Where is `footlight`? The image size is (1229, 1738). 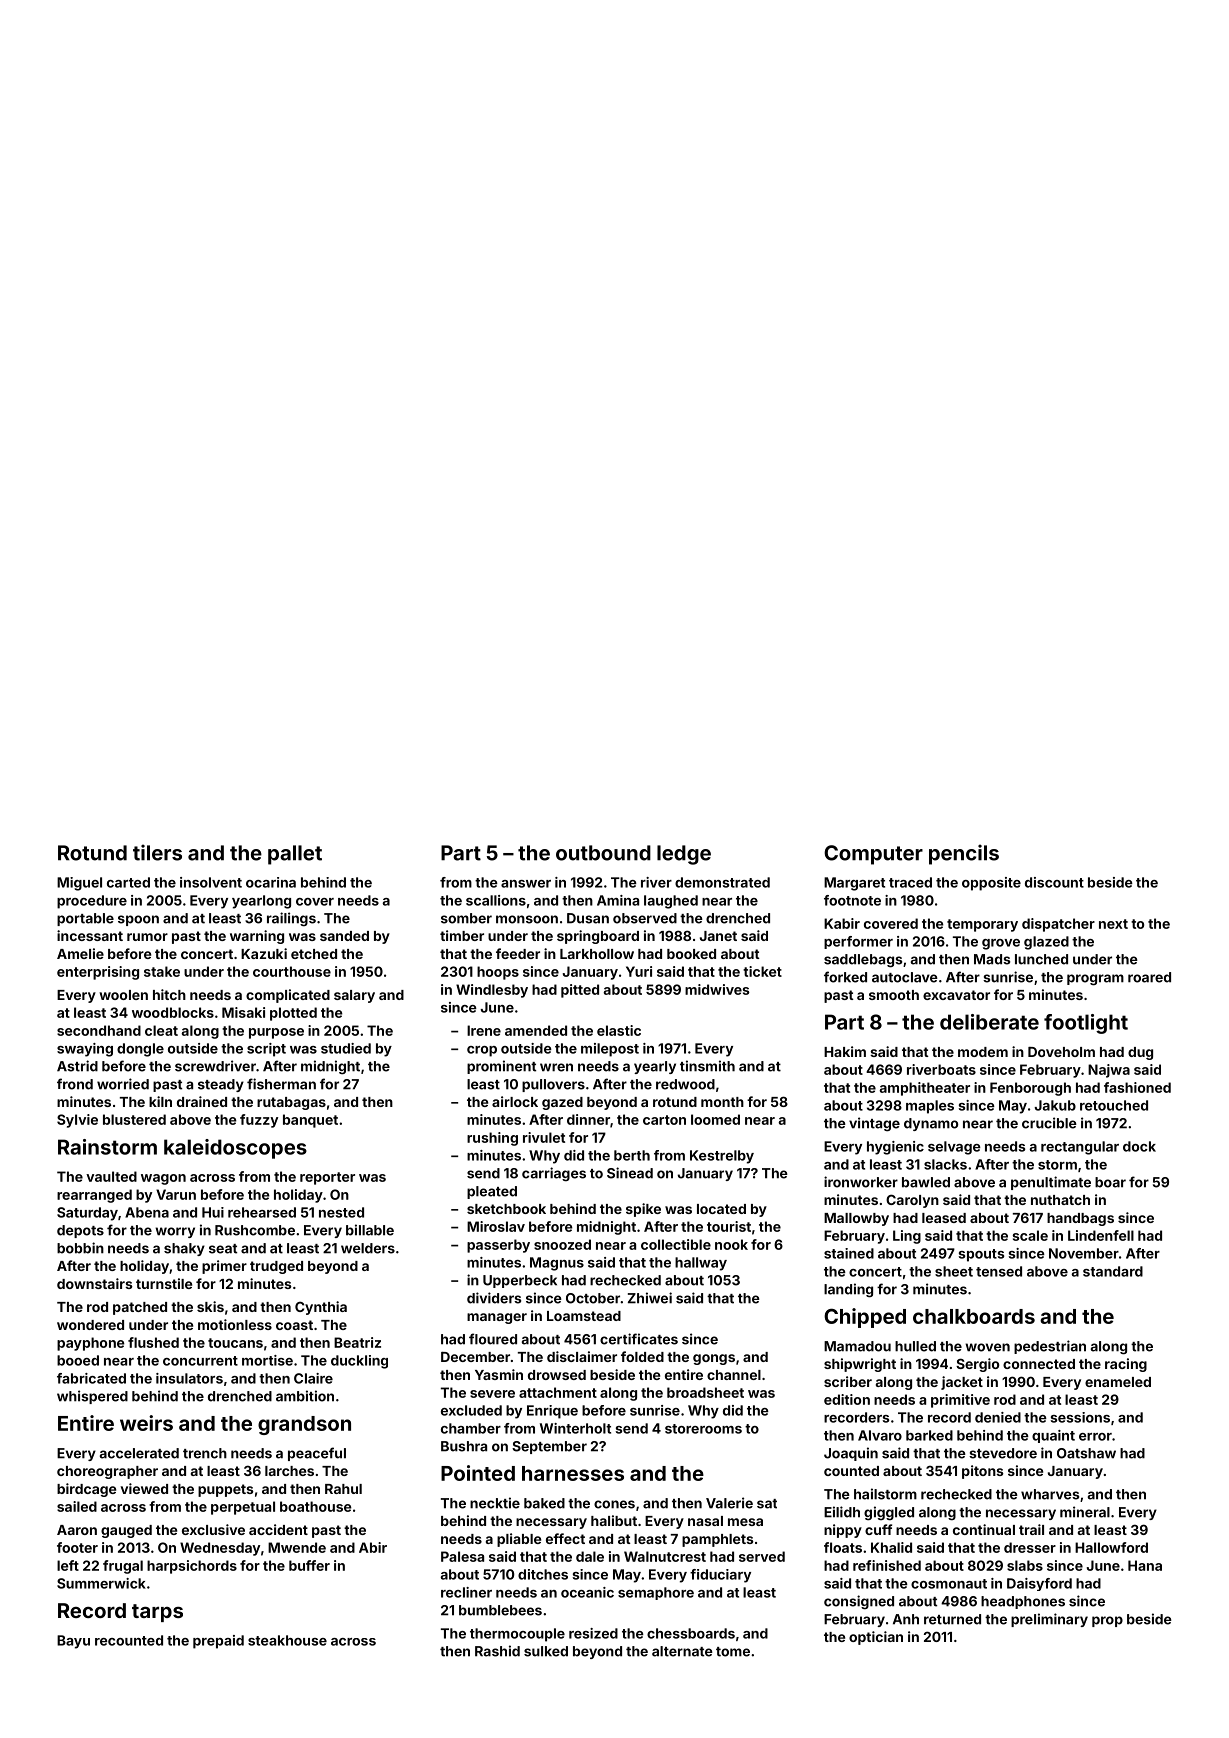 footlight is located at coordinates (1086, 1024).
